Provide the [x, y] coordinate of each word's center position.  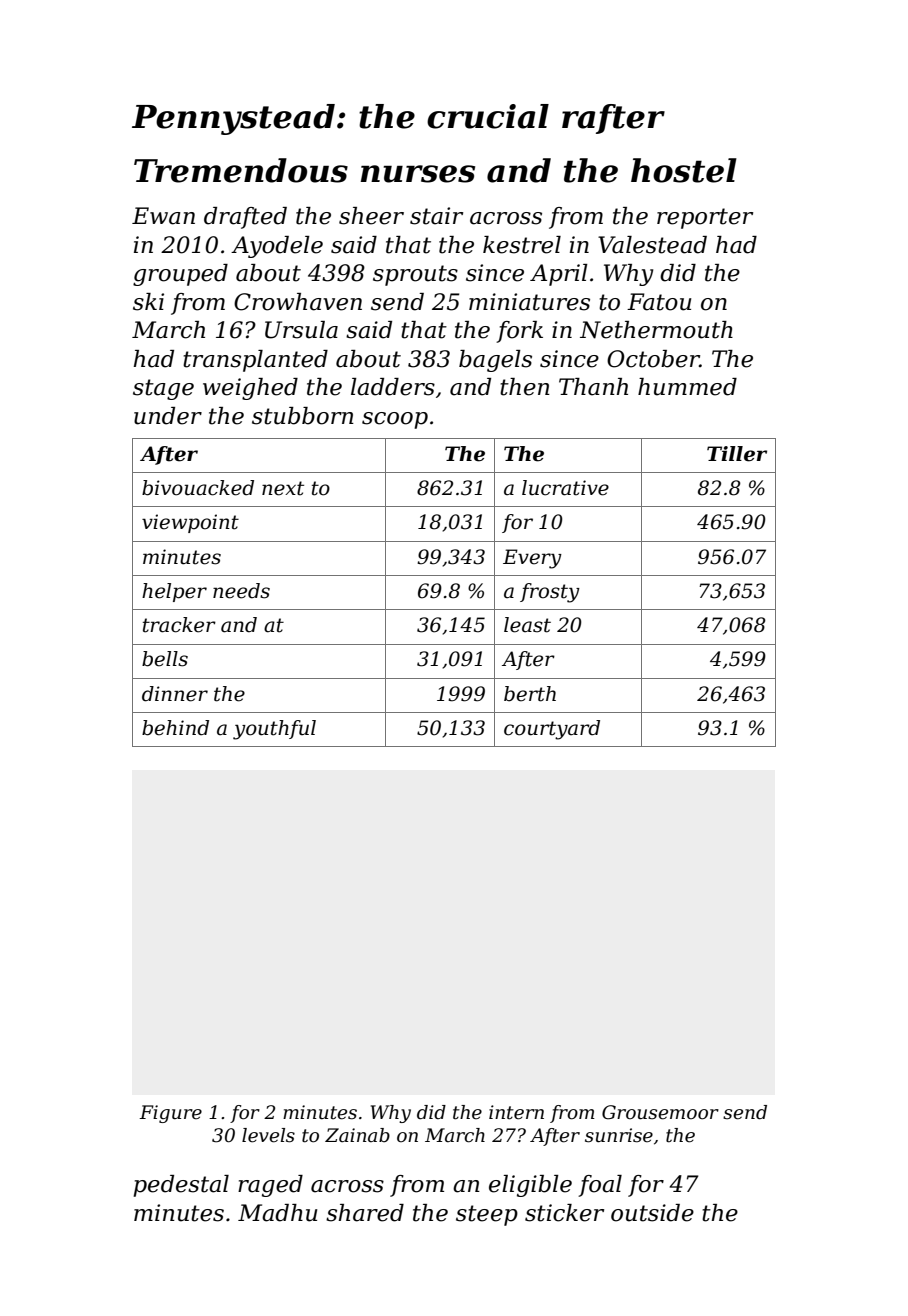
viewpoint [190, 523]
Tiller [737, 454]
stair [436, 216]
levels [268, 1135]
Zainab [357, 1135]
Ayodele [277, 247]
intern [516, 1112]
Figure [170, 1114]
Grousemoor [660, 1112]
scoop [395, 420]
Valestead [652, 245]
